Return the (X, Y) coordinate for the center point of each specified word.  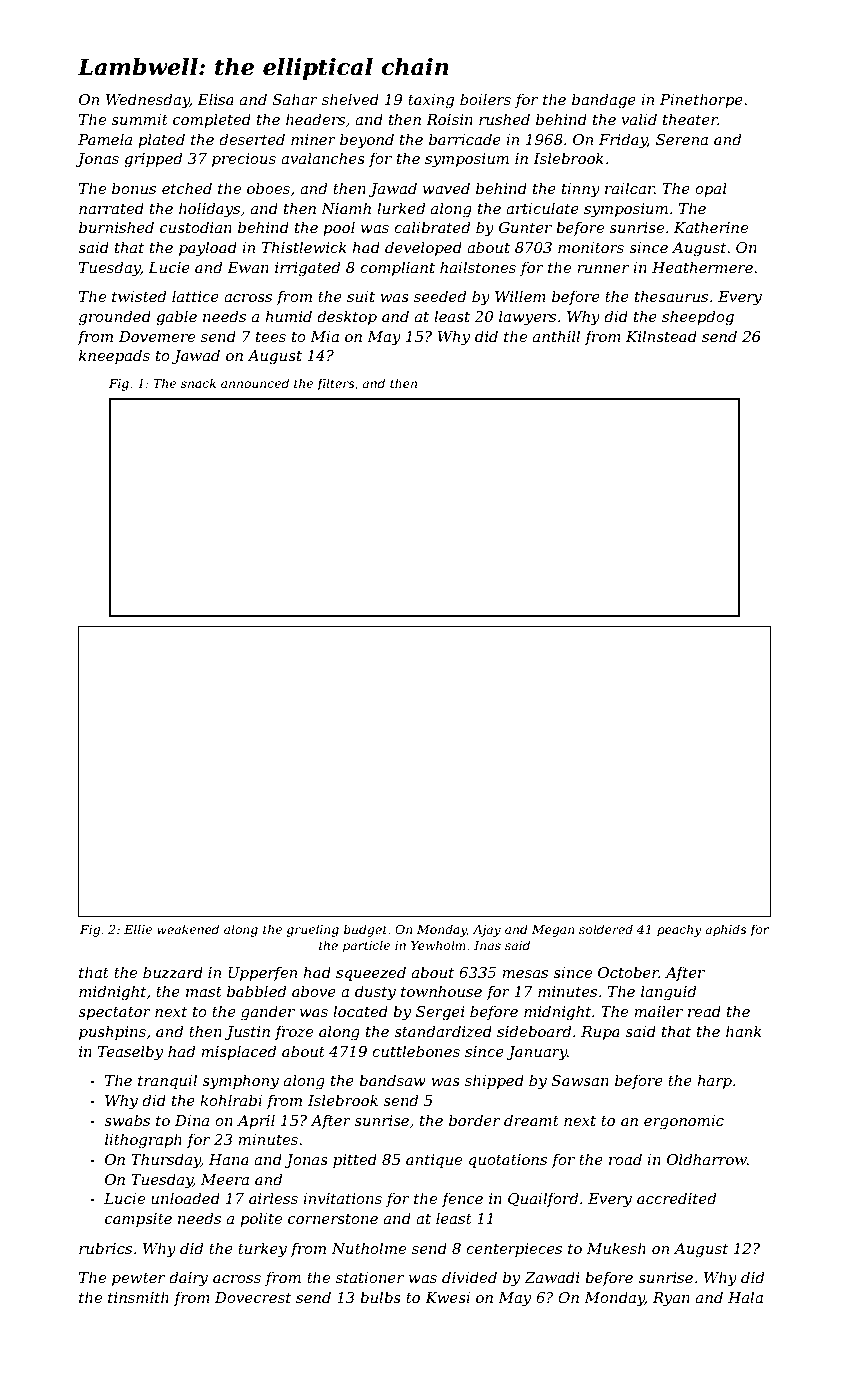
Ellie (138, 929)
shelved (350, 99)
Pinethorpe (701, 100)
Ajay (487, 931)
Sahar (295, 99)
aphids (725, 930)
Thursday (166, 1161)
